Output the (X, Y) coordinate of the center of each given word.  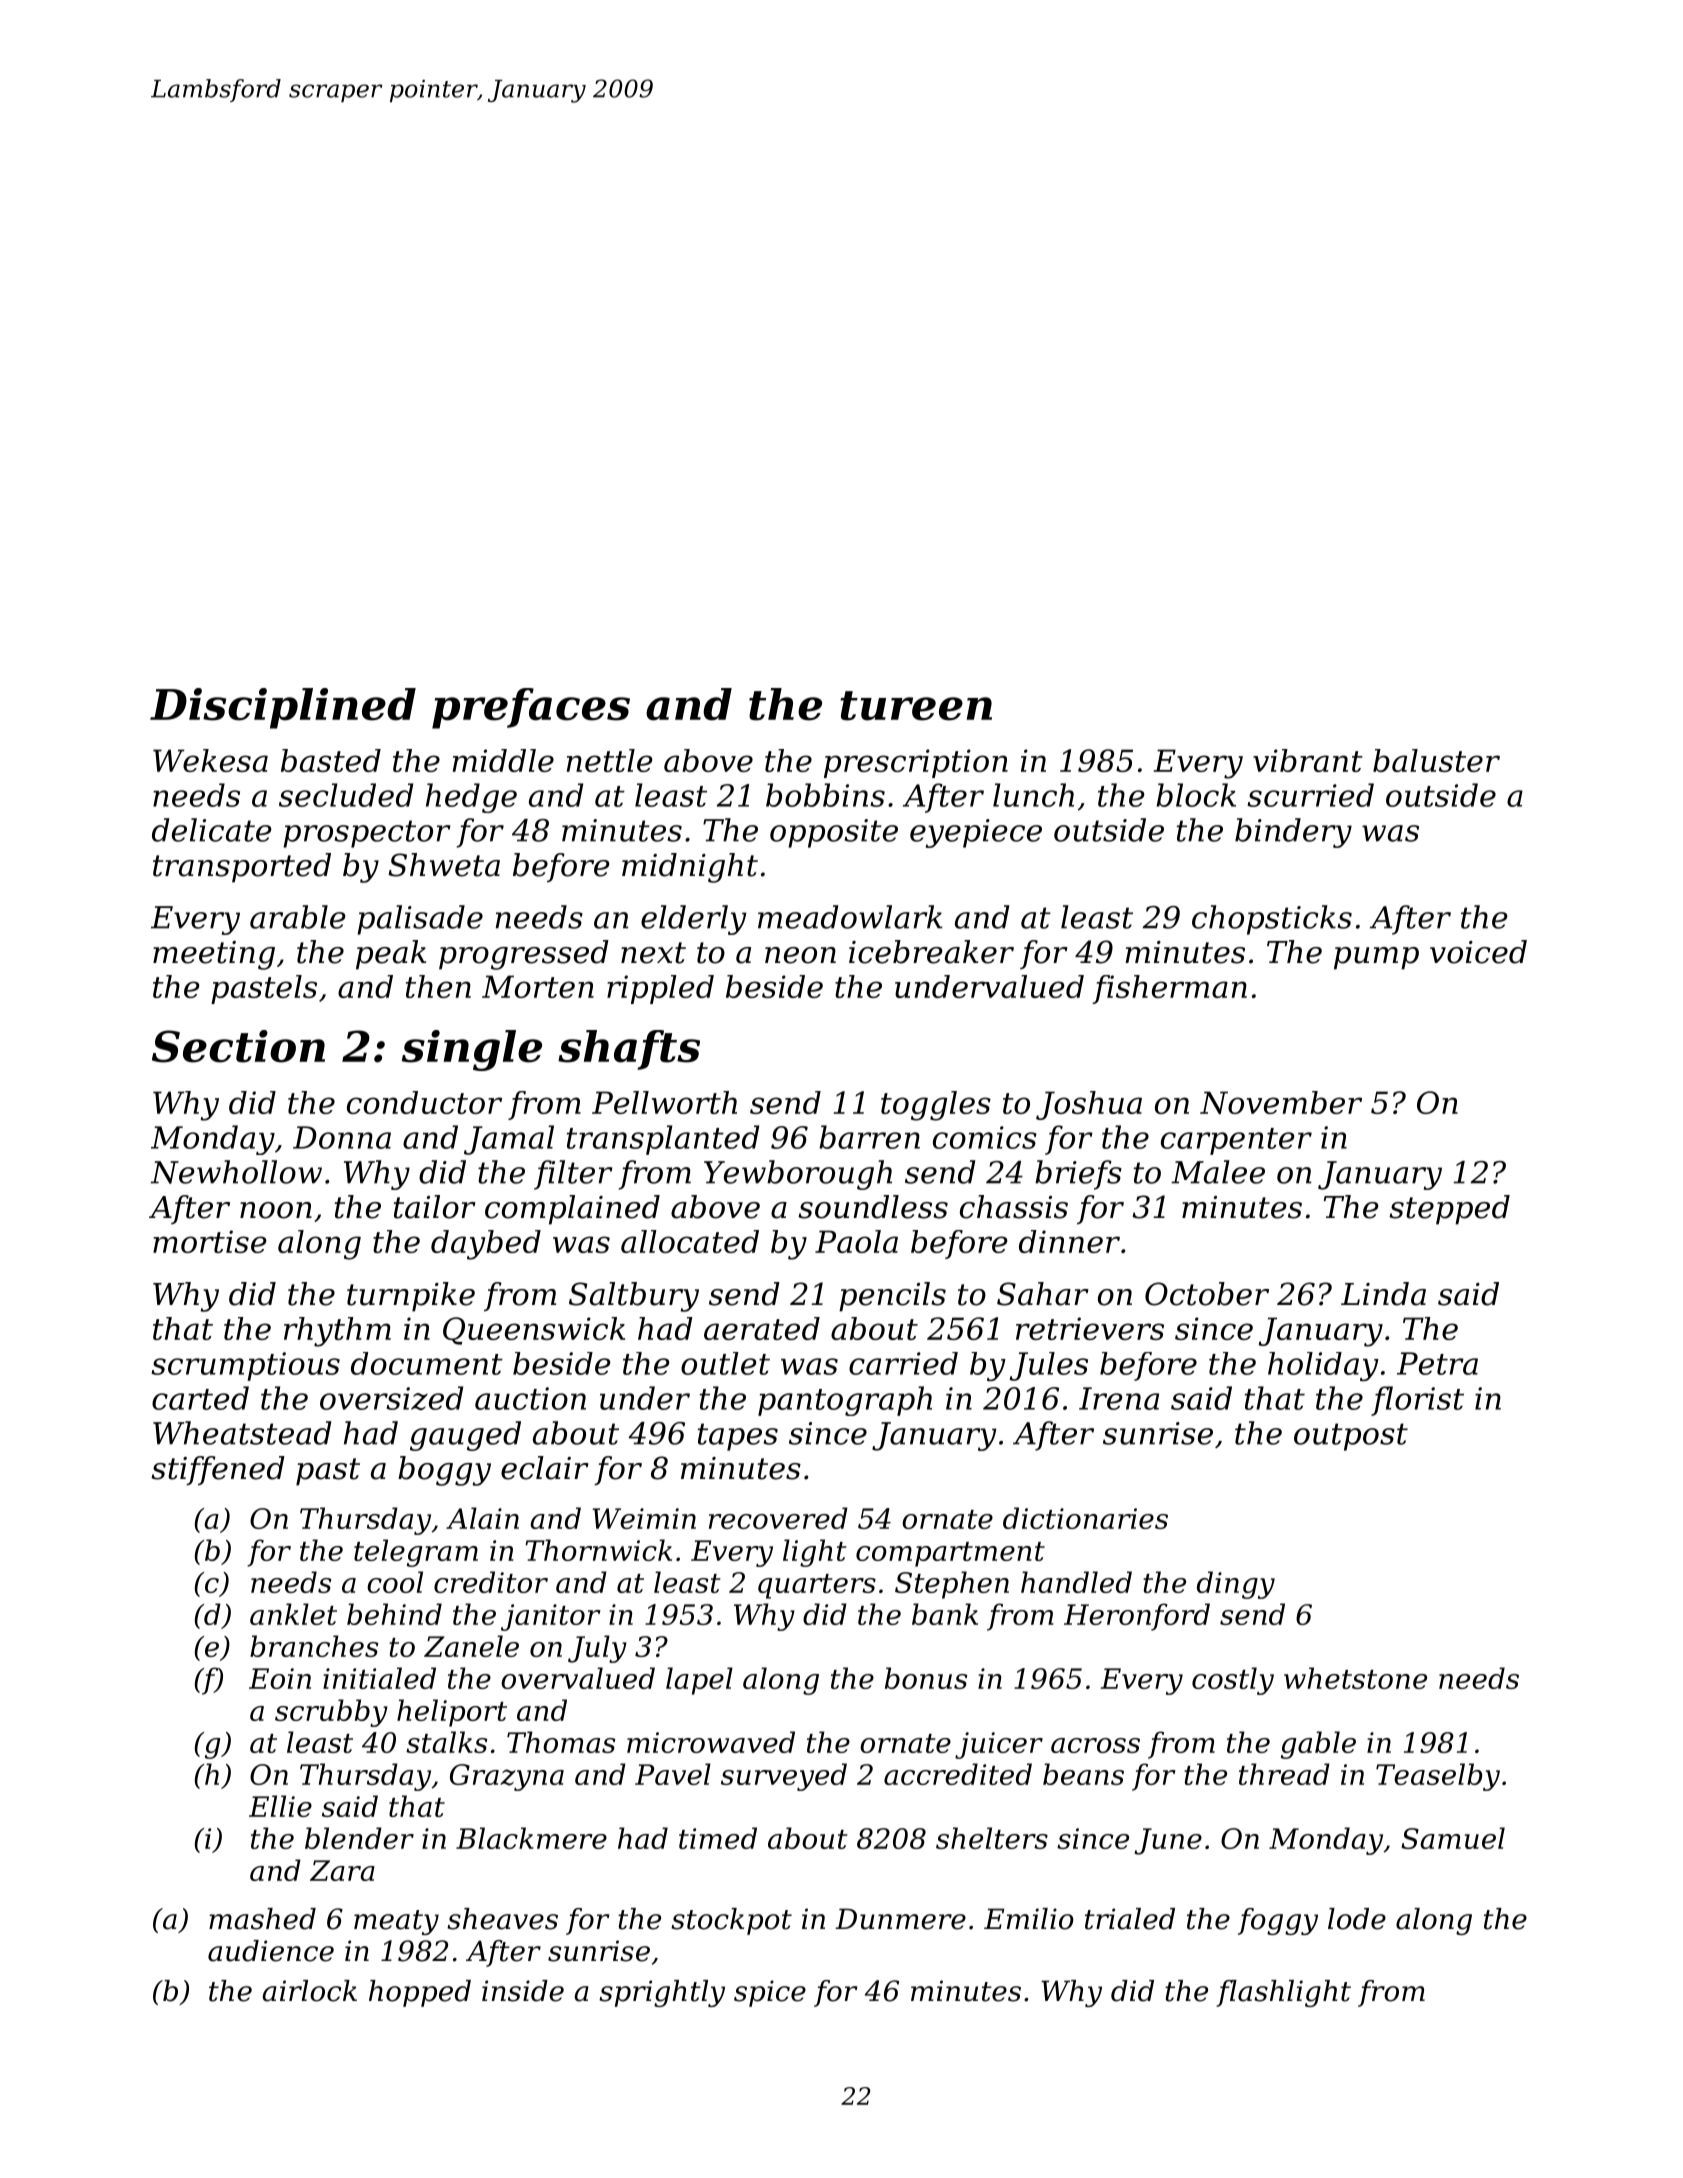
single (472, 1050)
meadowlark (850, 917)
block (1196, 795)
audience (271, 1951)
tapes (738, 1437)
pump (1376, 958)
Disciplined (283, 708)
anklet (293, 1614)
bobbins (825, 795)
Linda (1383, 1294)
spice (770, 1993)
